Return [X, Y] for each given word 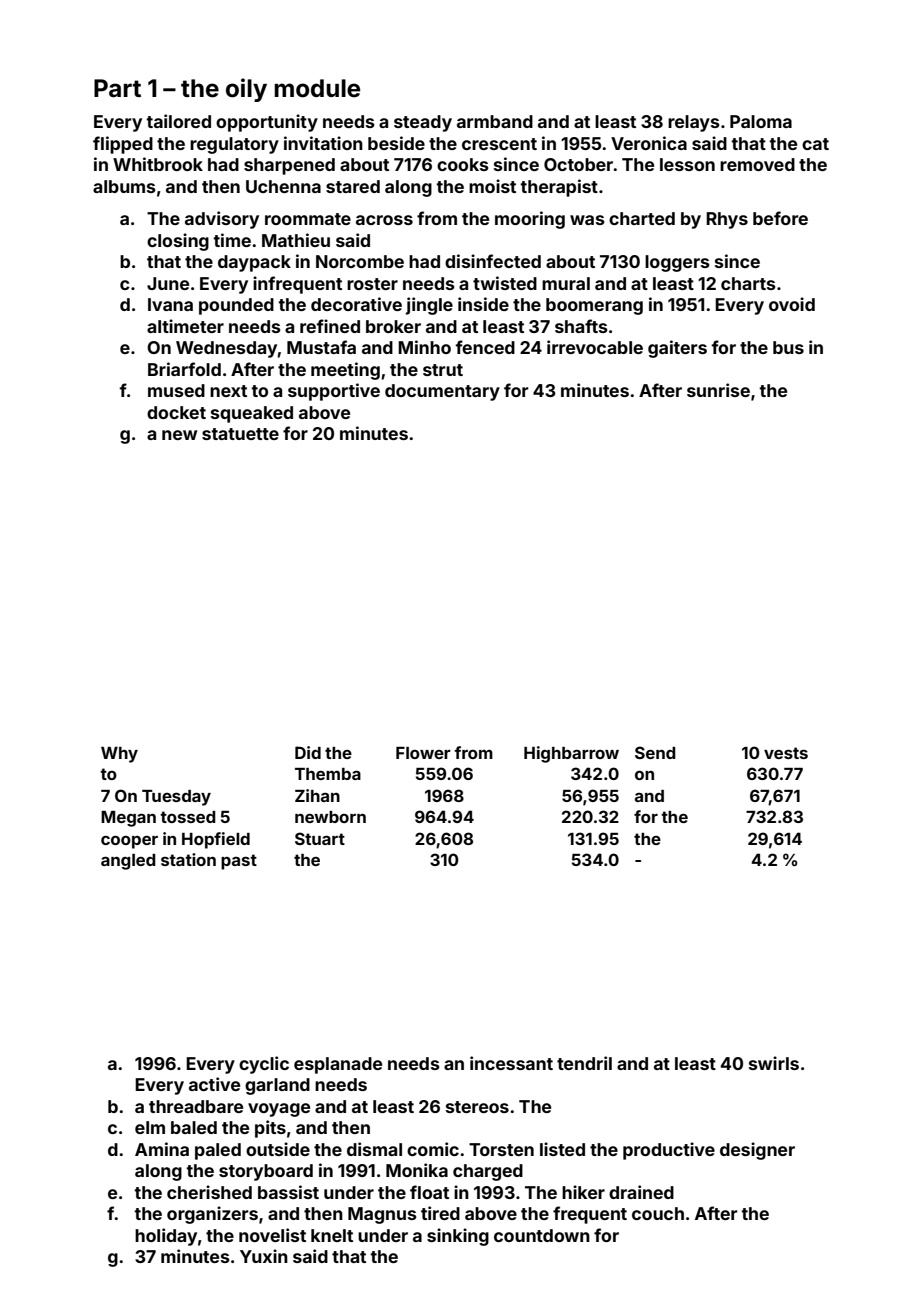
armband [495, 121]
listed [562, 1149]
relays [693, 123]
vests [786, 753]
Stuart [320, 838]
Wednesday [227, 349]
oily [246, 90]
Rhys [727, 220]
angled [128, 862]
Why [119, 755]
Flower [423, 753]
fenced [485, 347]
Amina [162, 1149]
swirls [774, 1063]
